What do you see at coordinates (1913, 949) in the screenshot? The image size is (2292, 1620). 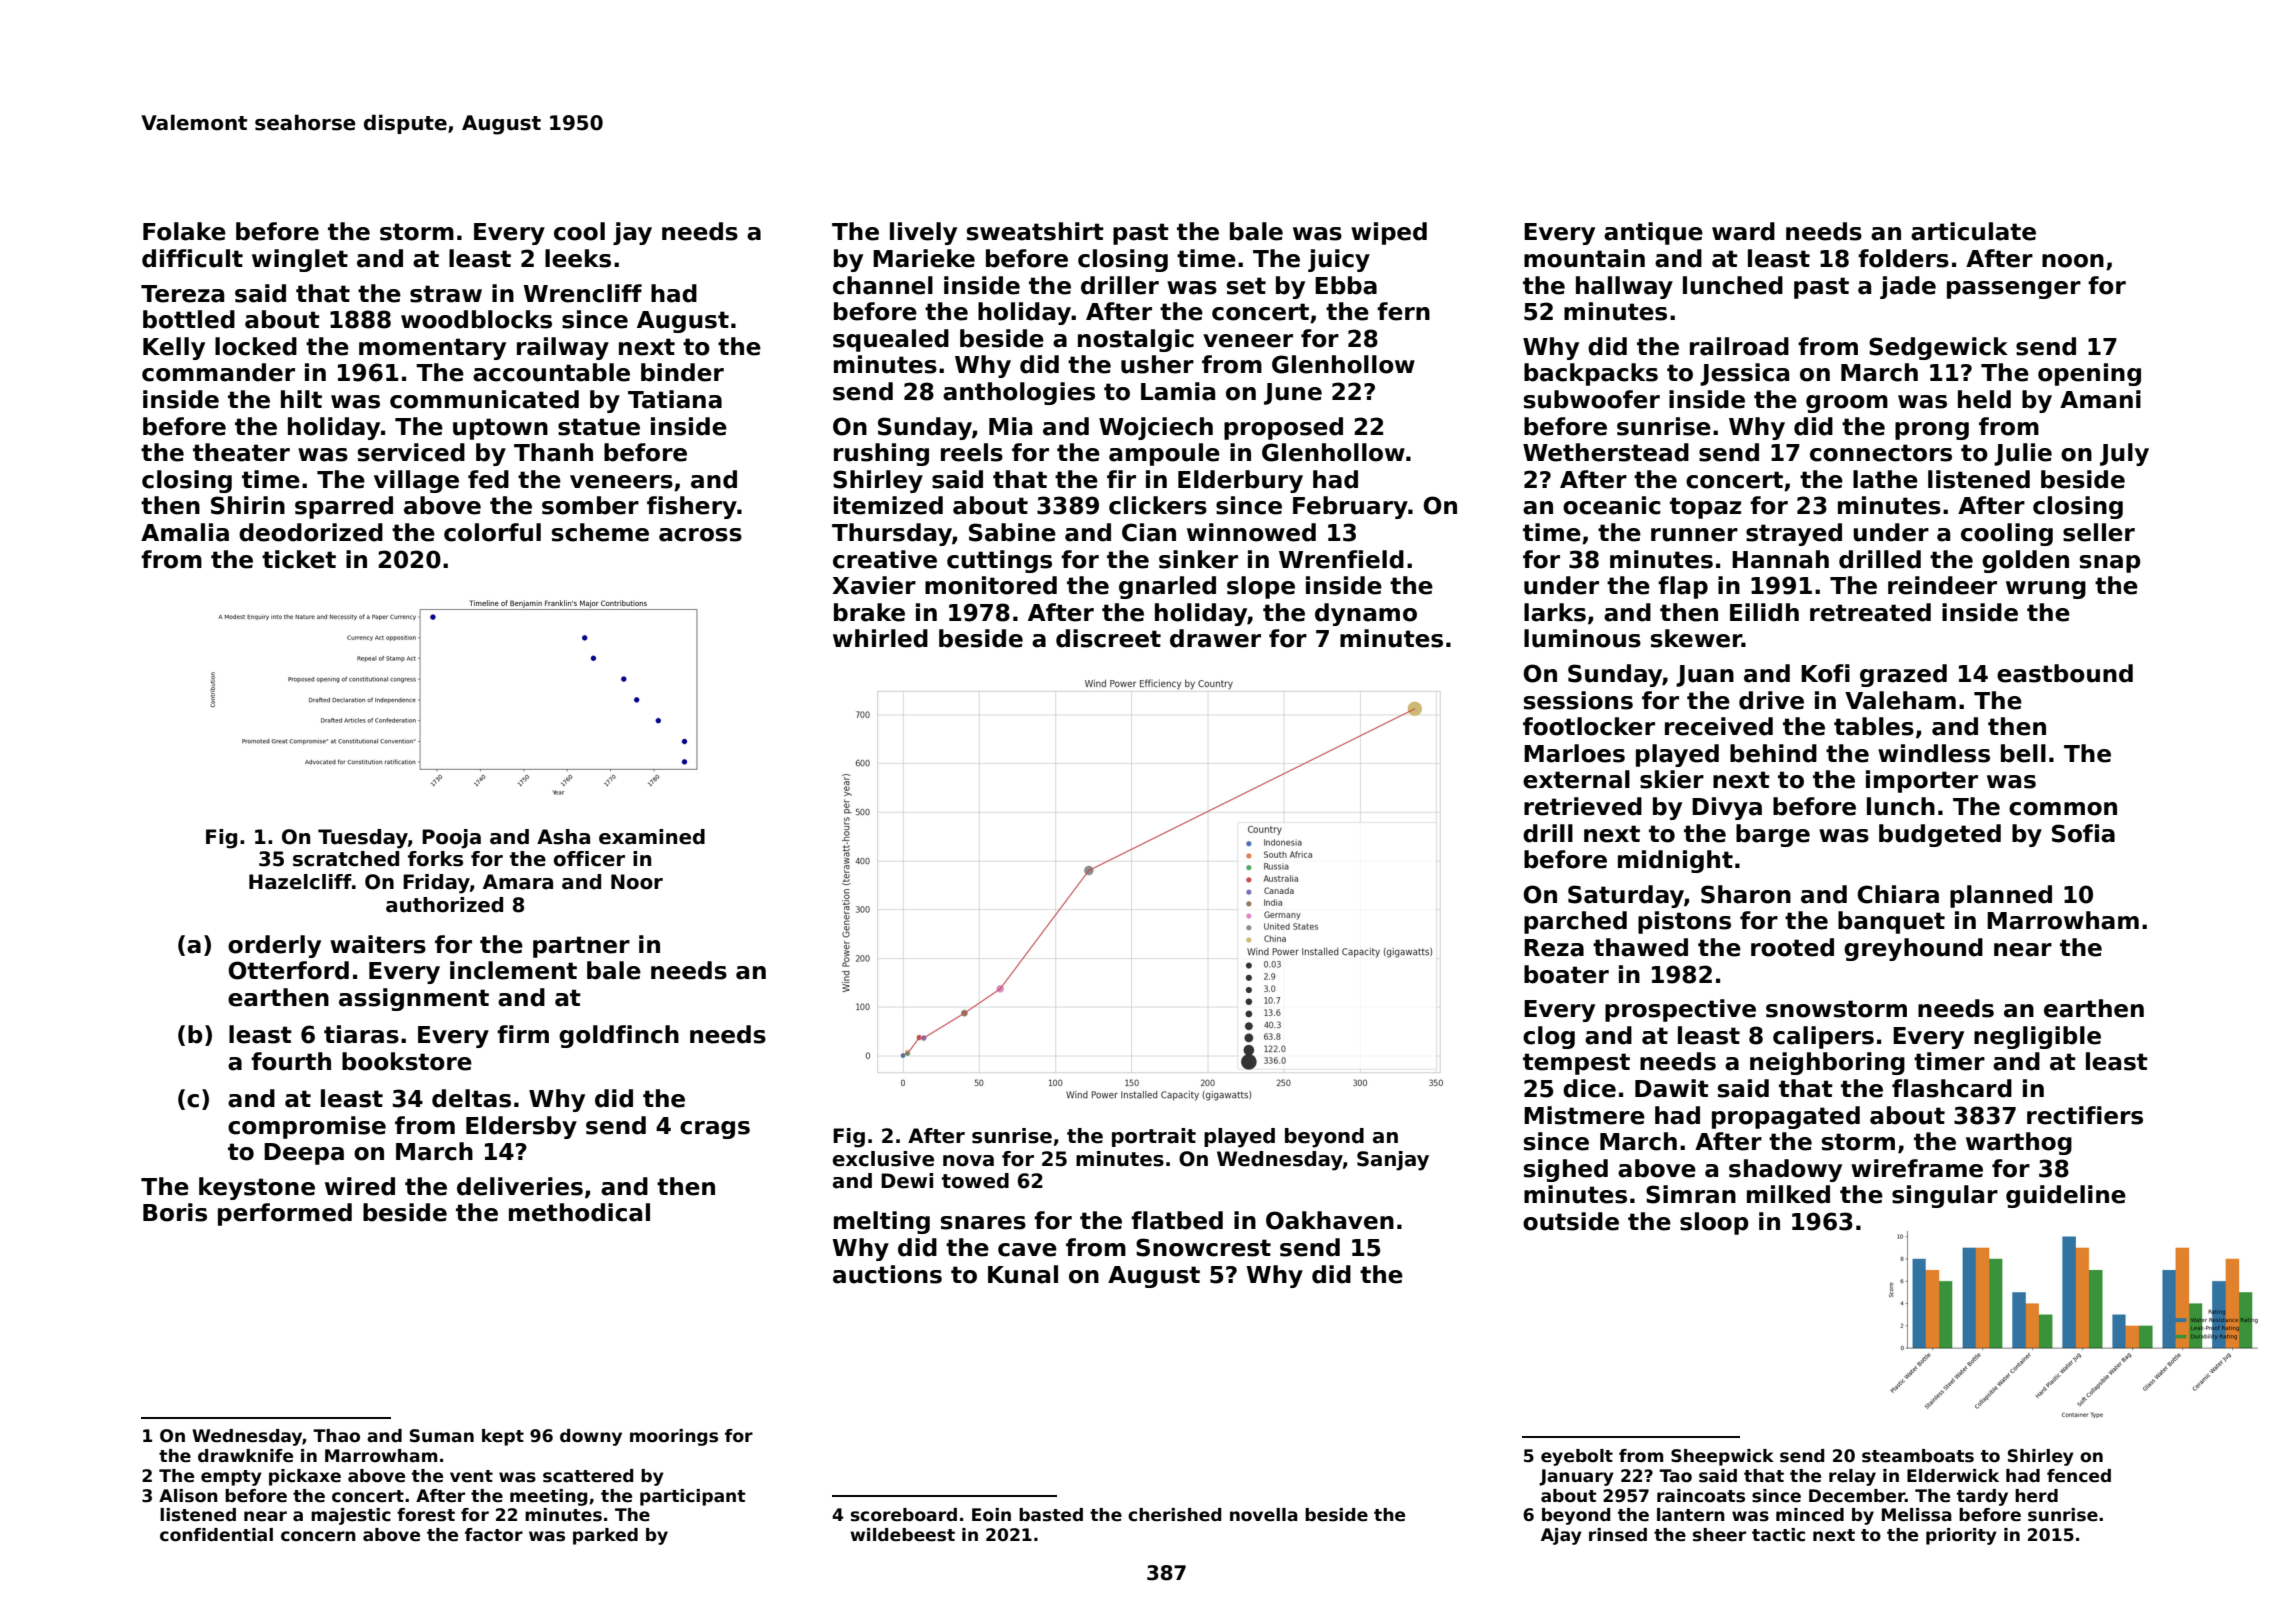 I see `greyhound` at bounding box center [1913, 949].
